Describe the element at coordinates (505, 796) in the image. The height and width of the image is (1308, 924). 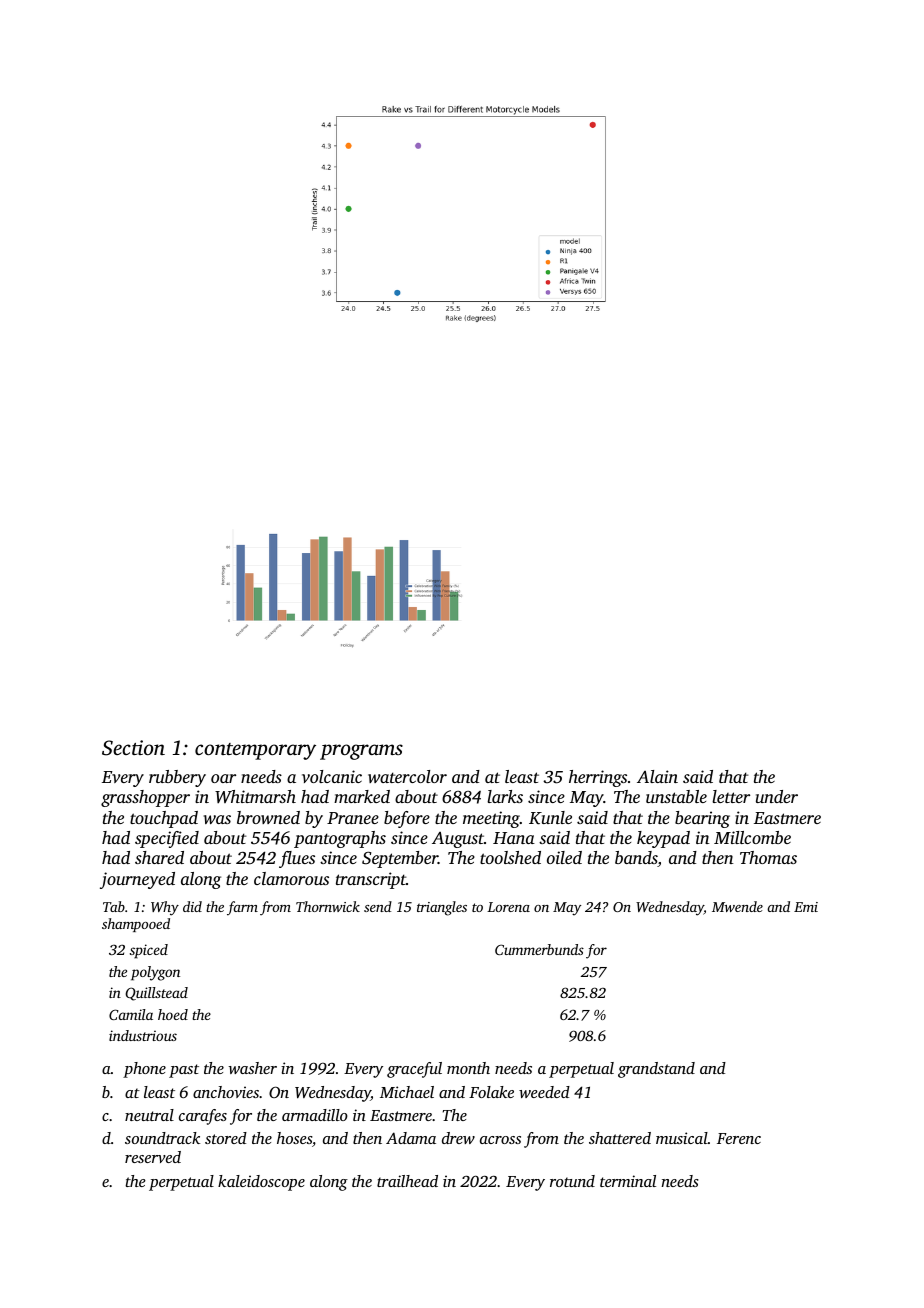
I see `larks` at that location.
